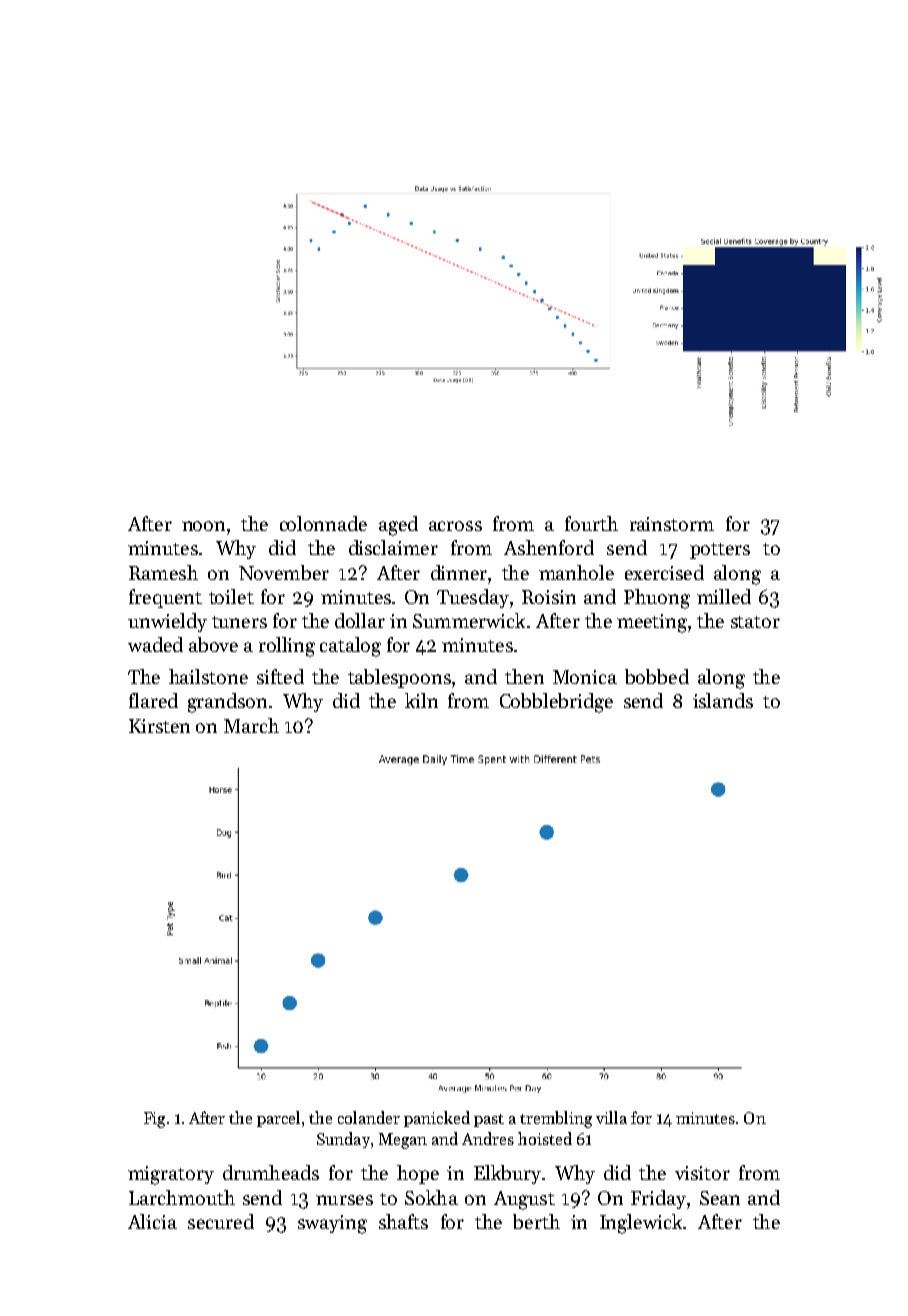 Image resolution: width=908 pixels, height=1316 pixels. What do you see at coordinates (171, 1175) in the screenshot?
I see `migratory` at bounding box center [171, 1175].
